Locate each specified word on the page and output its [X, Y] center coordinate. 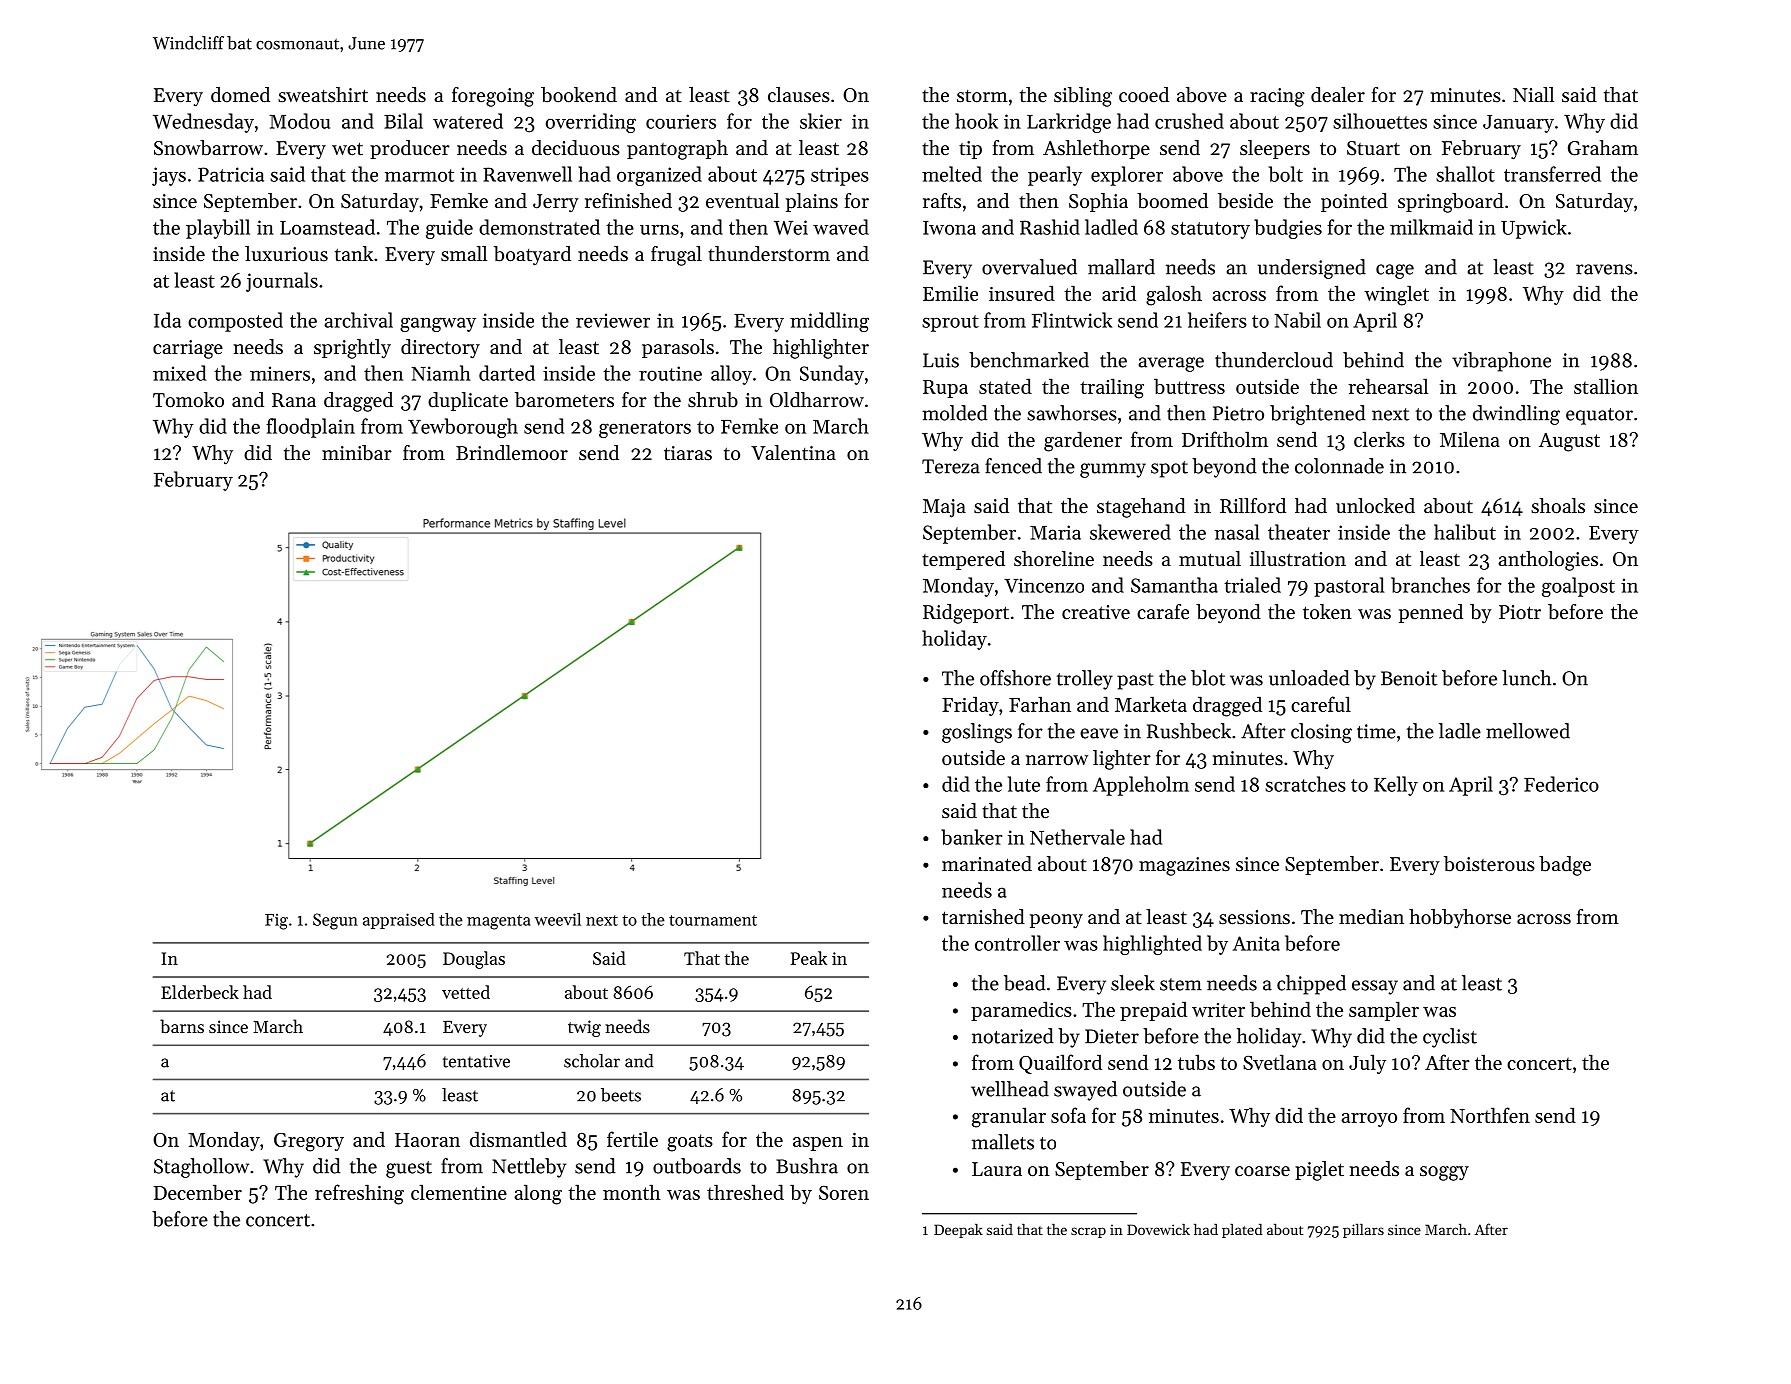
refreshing [359, 1194]
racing [1277, 97]
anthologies [1548, 561]
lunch [1526, 678]
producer [410, 149]
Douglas [474, 960]
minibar [357, 453]
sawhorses [1072, 413]
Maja [944, 508]
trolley [1085, 680]
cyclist [1450, 1038]
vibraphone [1501, 362]
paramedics [1021, 1011]
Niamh [441, 373]
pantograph [677, 150]
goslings [977, 733]
